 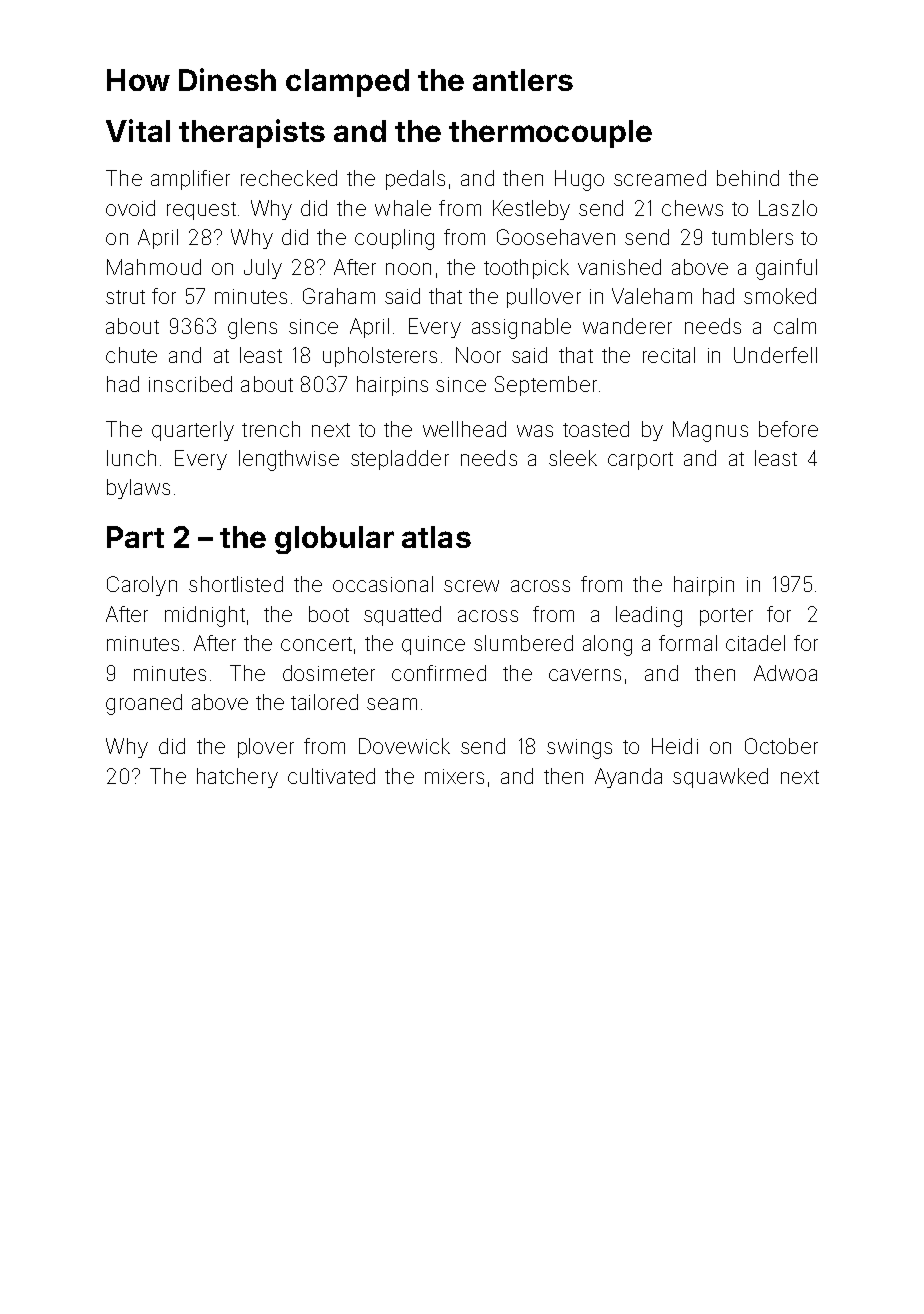 I want to click on before, so click(x=788, y=429).
